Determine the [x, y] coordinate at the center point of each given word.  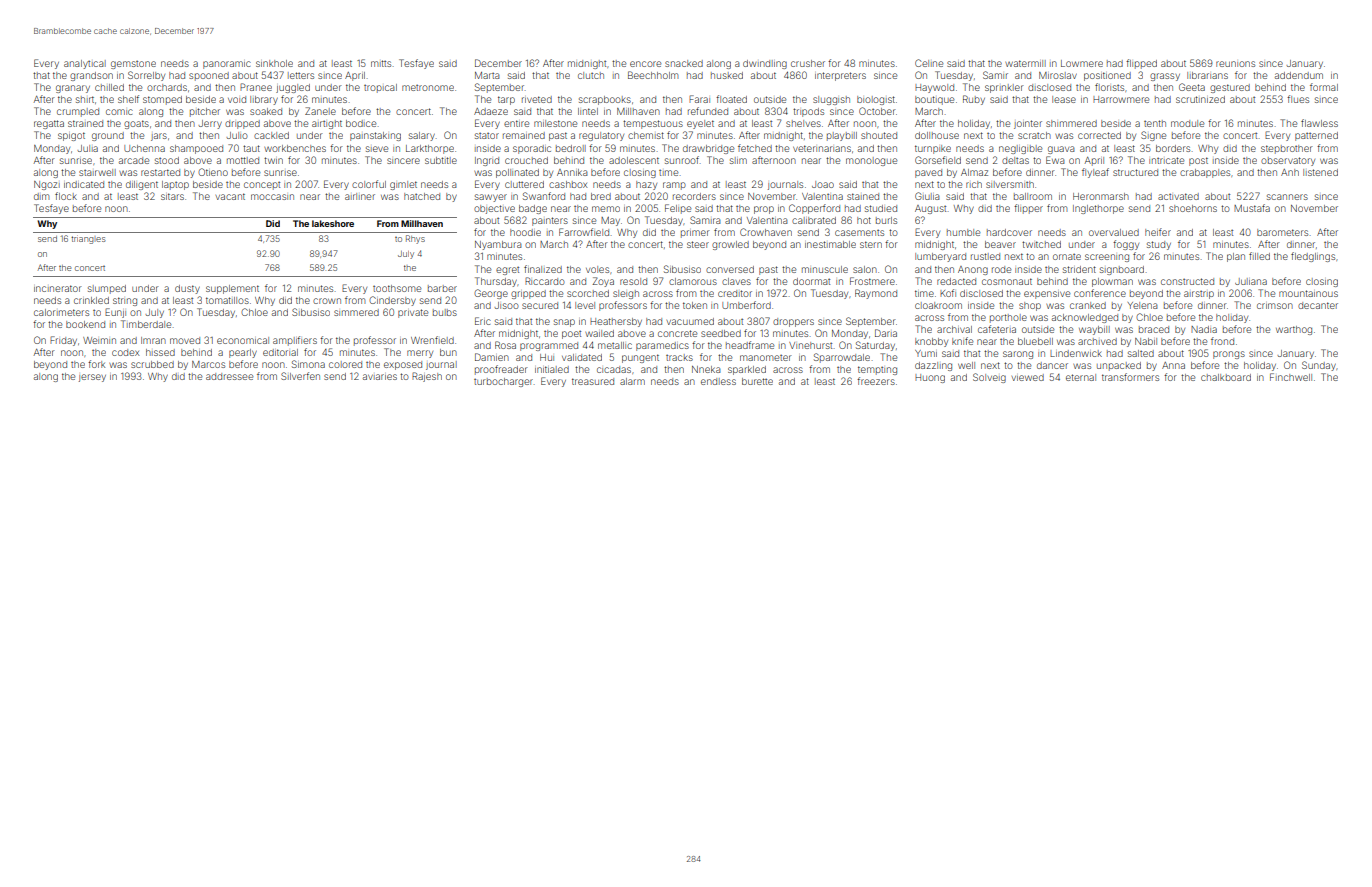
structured [1135, 172]
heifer [1158, 232]
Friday [63, 341]
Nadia [1204, 329]
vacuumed [690, 321]
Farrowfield [584, 232]
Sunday [1319, 366]
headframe [750, 345]
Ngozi [47, 185]
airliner [360, 196]
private [413, 313]
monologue [871, 161]
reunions [1235, 64]
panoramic [227, 65]
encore [645, 64]
